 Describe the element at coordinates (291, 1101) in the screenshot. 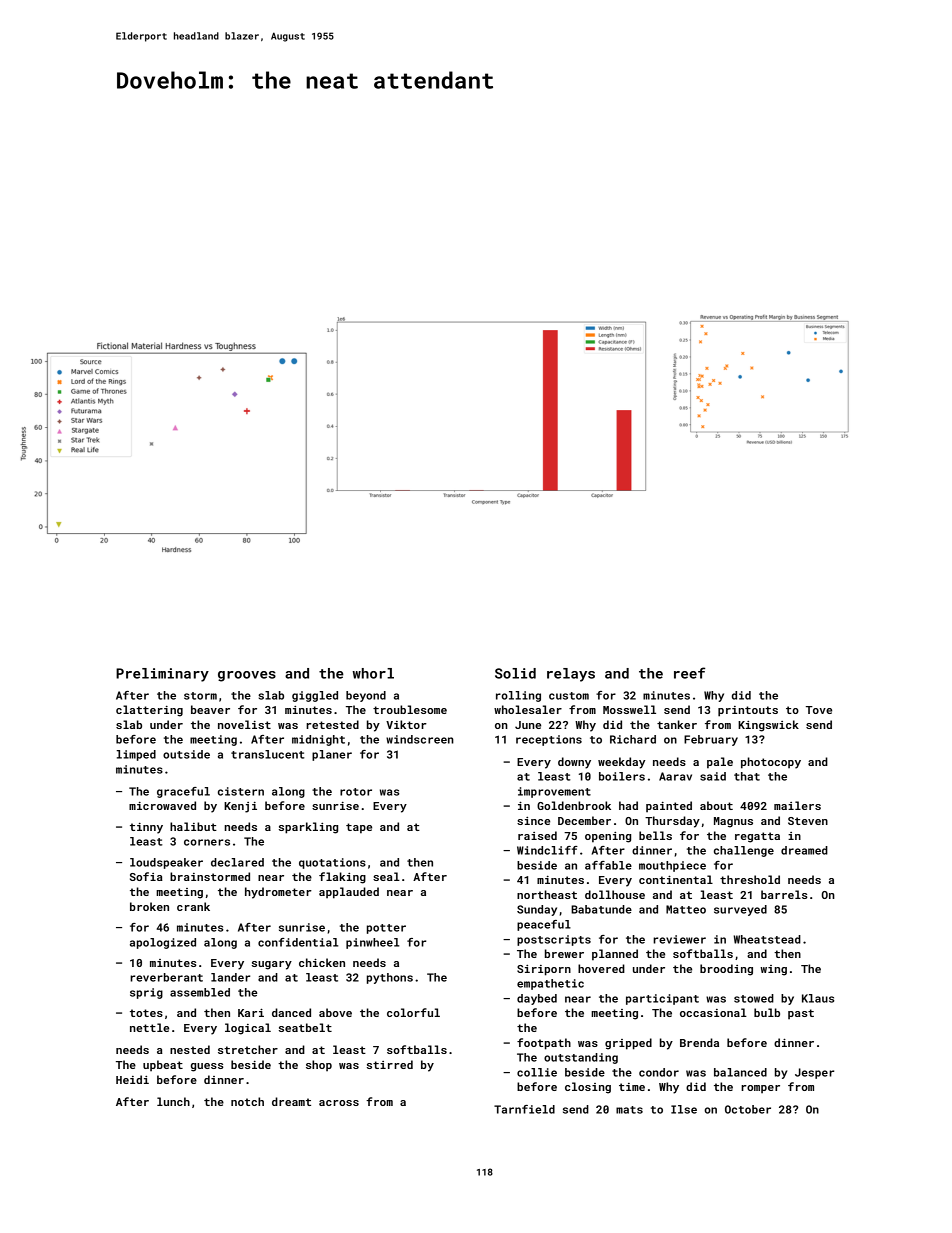

I see `dreamt` at that location.
